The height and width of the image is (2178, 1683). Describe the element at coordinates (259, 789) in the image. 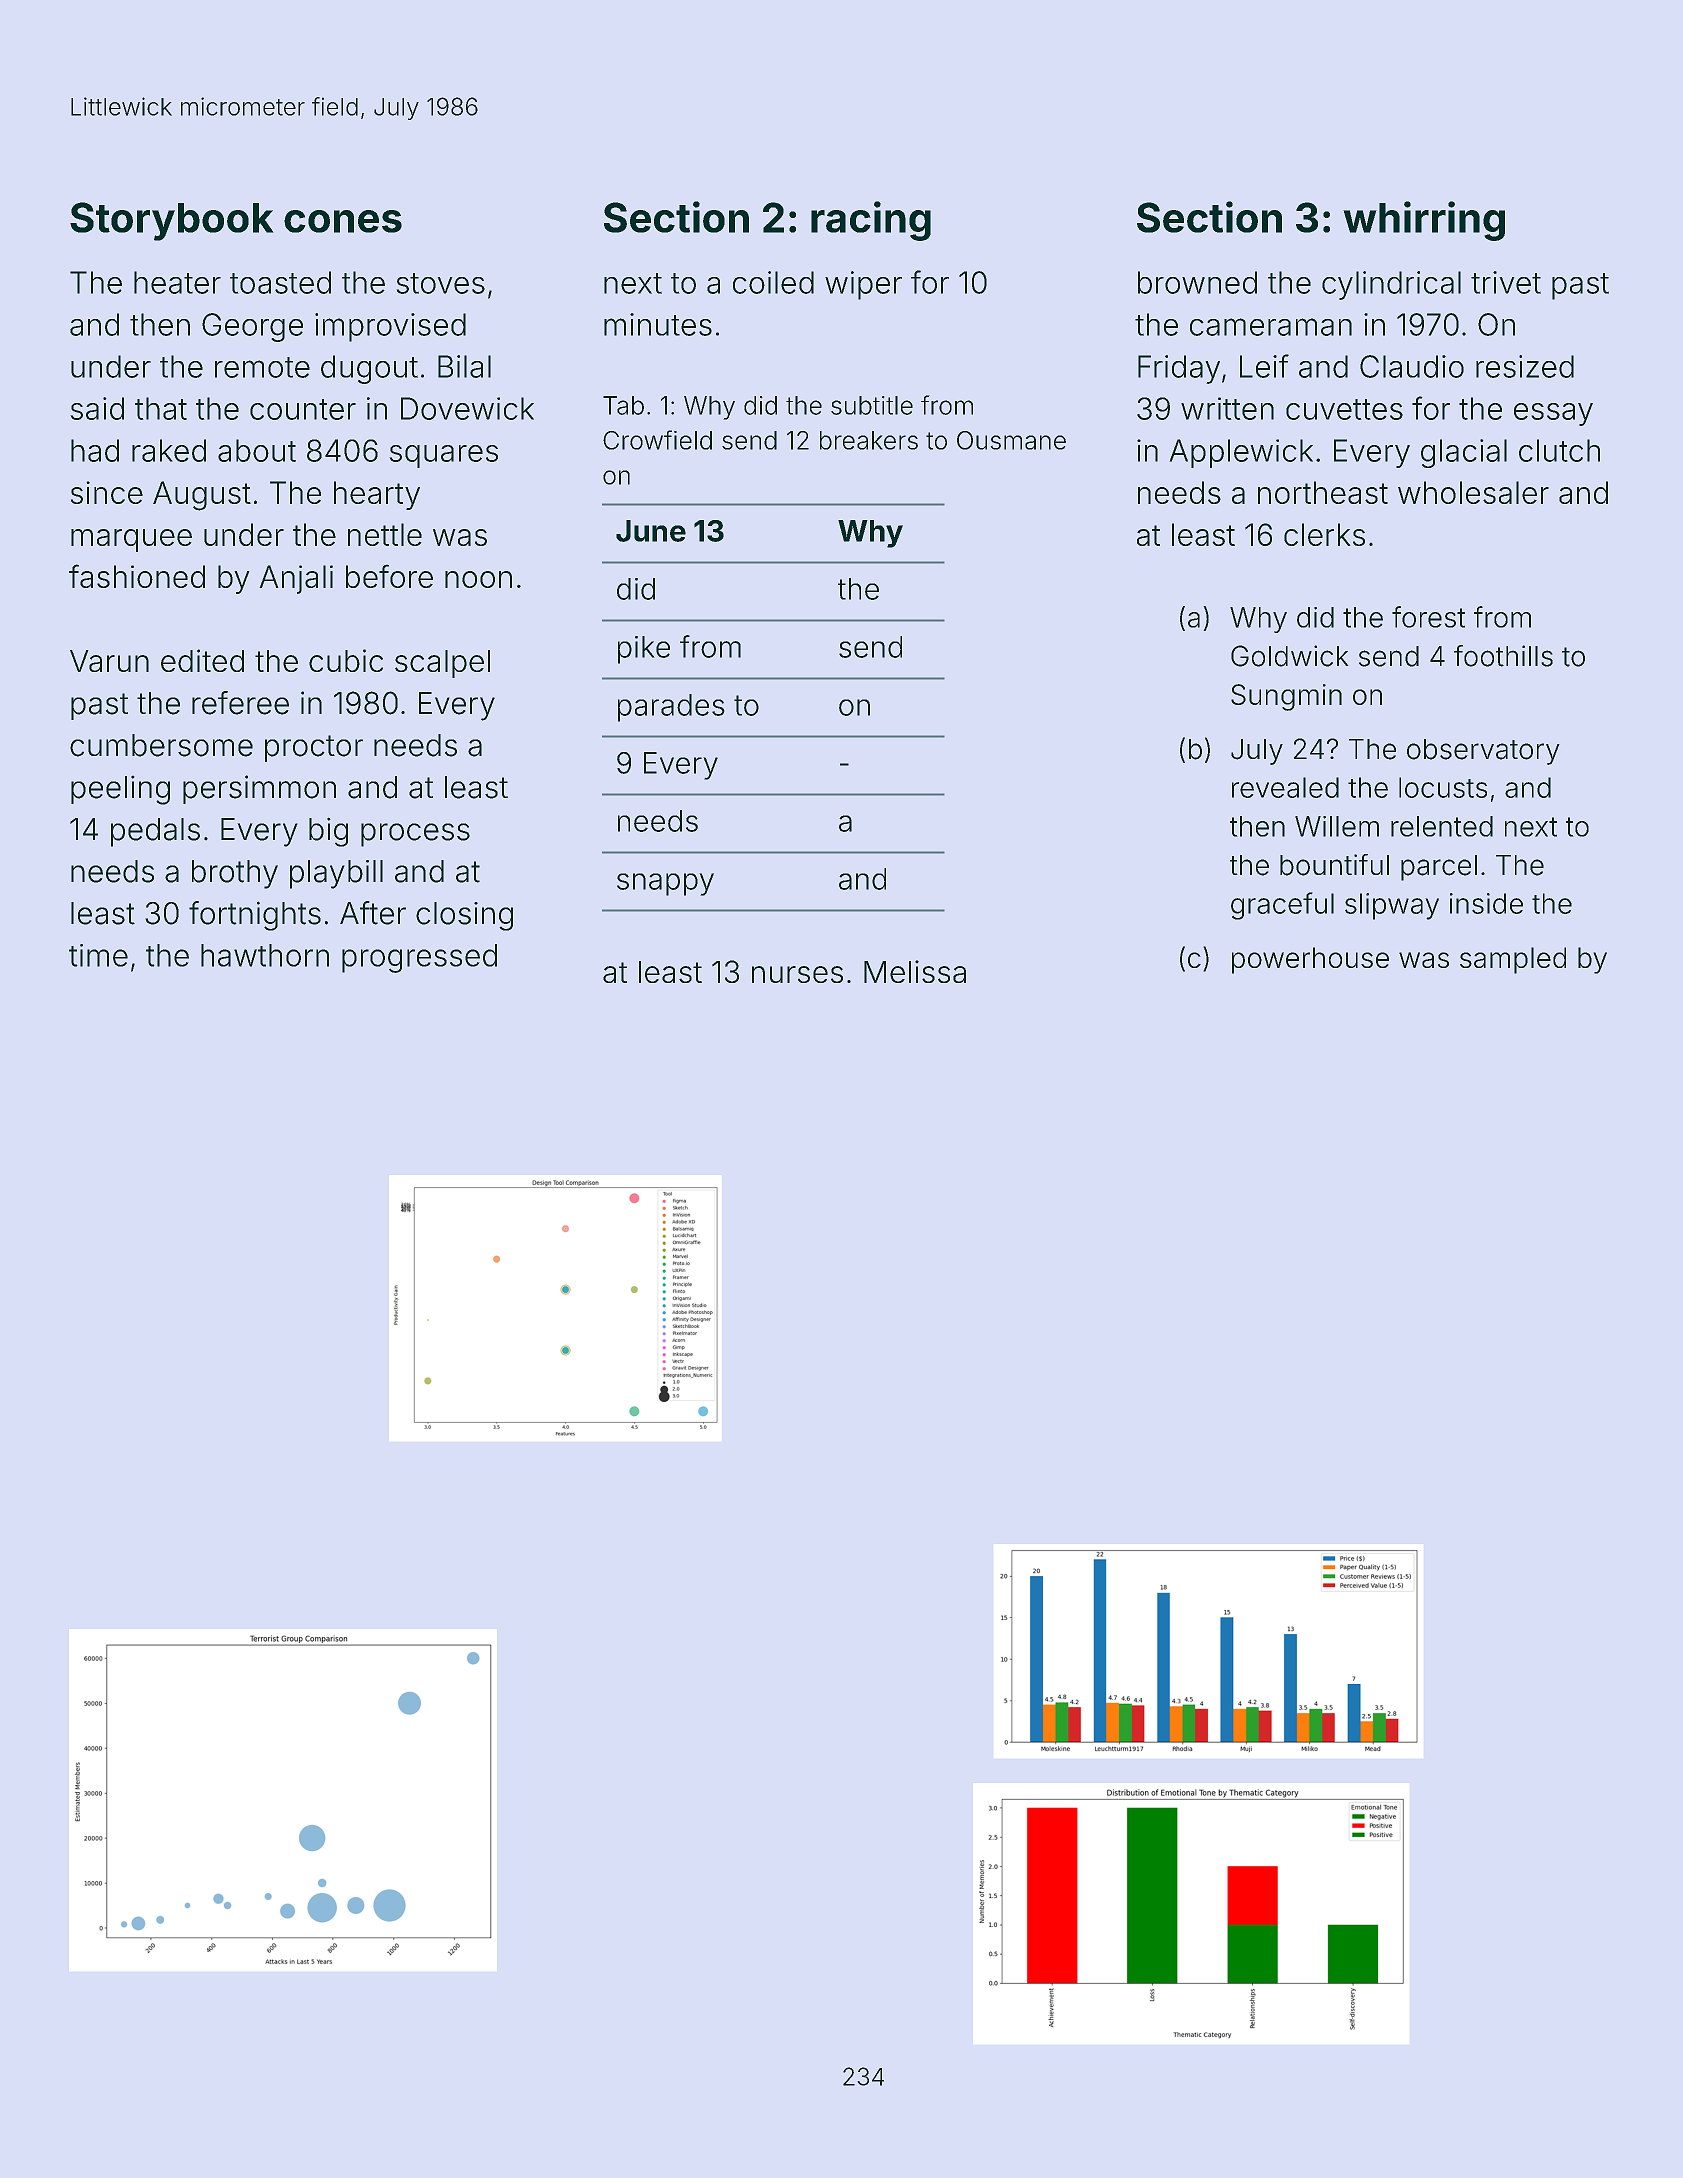

I see `persimmon` at that location.
